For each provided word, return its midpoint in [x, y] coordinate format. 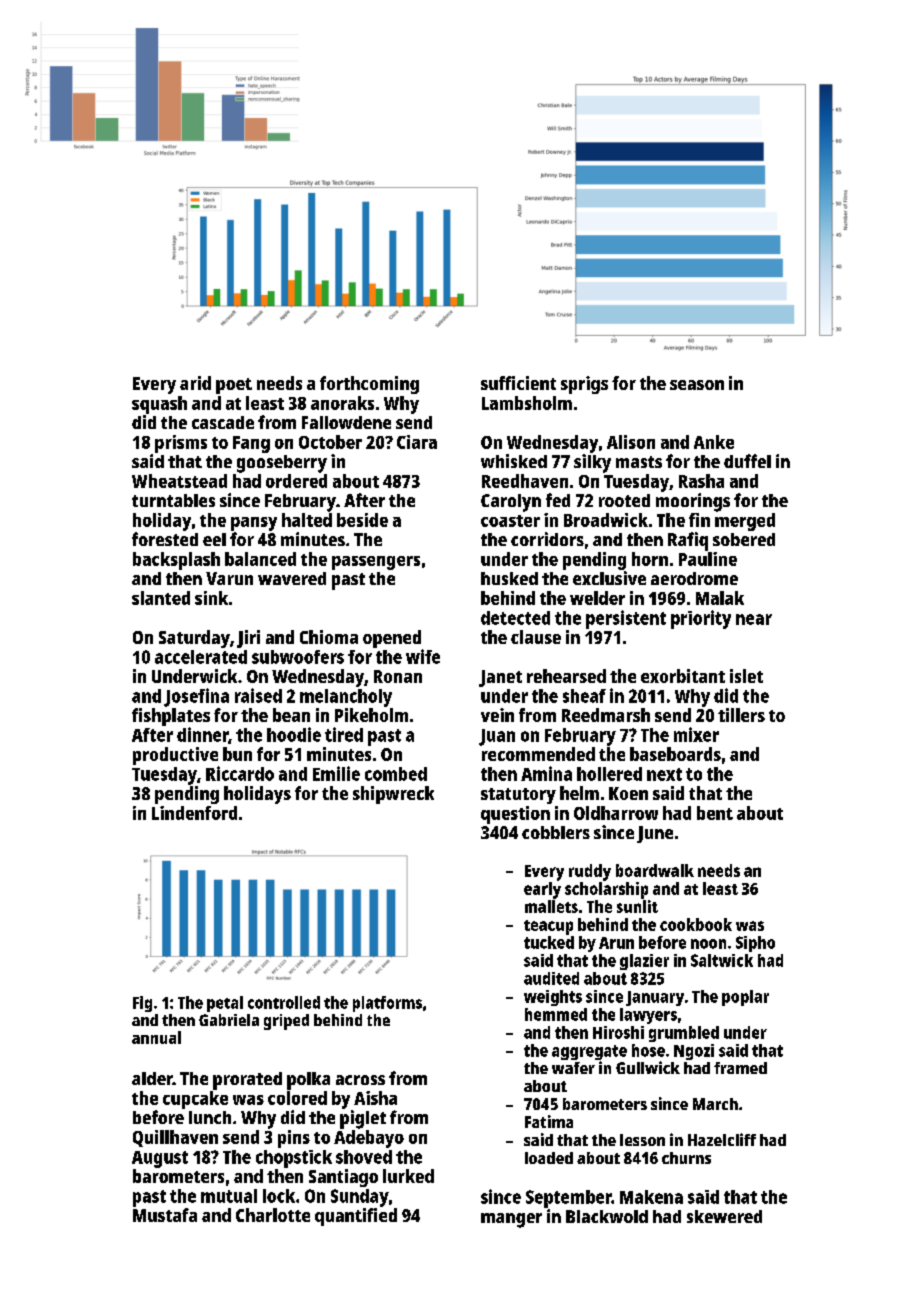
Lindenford [194, 813]
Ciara [417, 442]
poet [234, 386]
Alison [631, 442]
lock [279, 1196]
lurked [408, 1176]
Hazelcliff [722, 1139]
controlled [284, 1002]
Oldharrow [616, 813]
